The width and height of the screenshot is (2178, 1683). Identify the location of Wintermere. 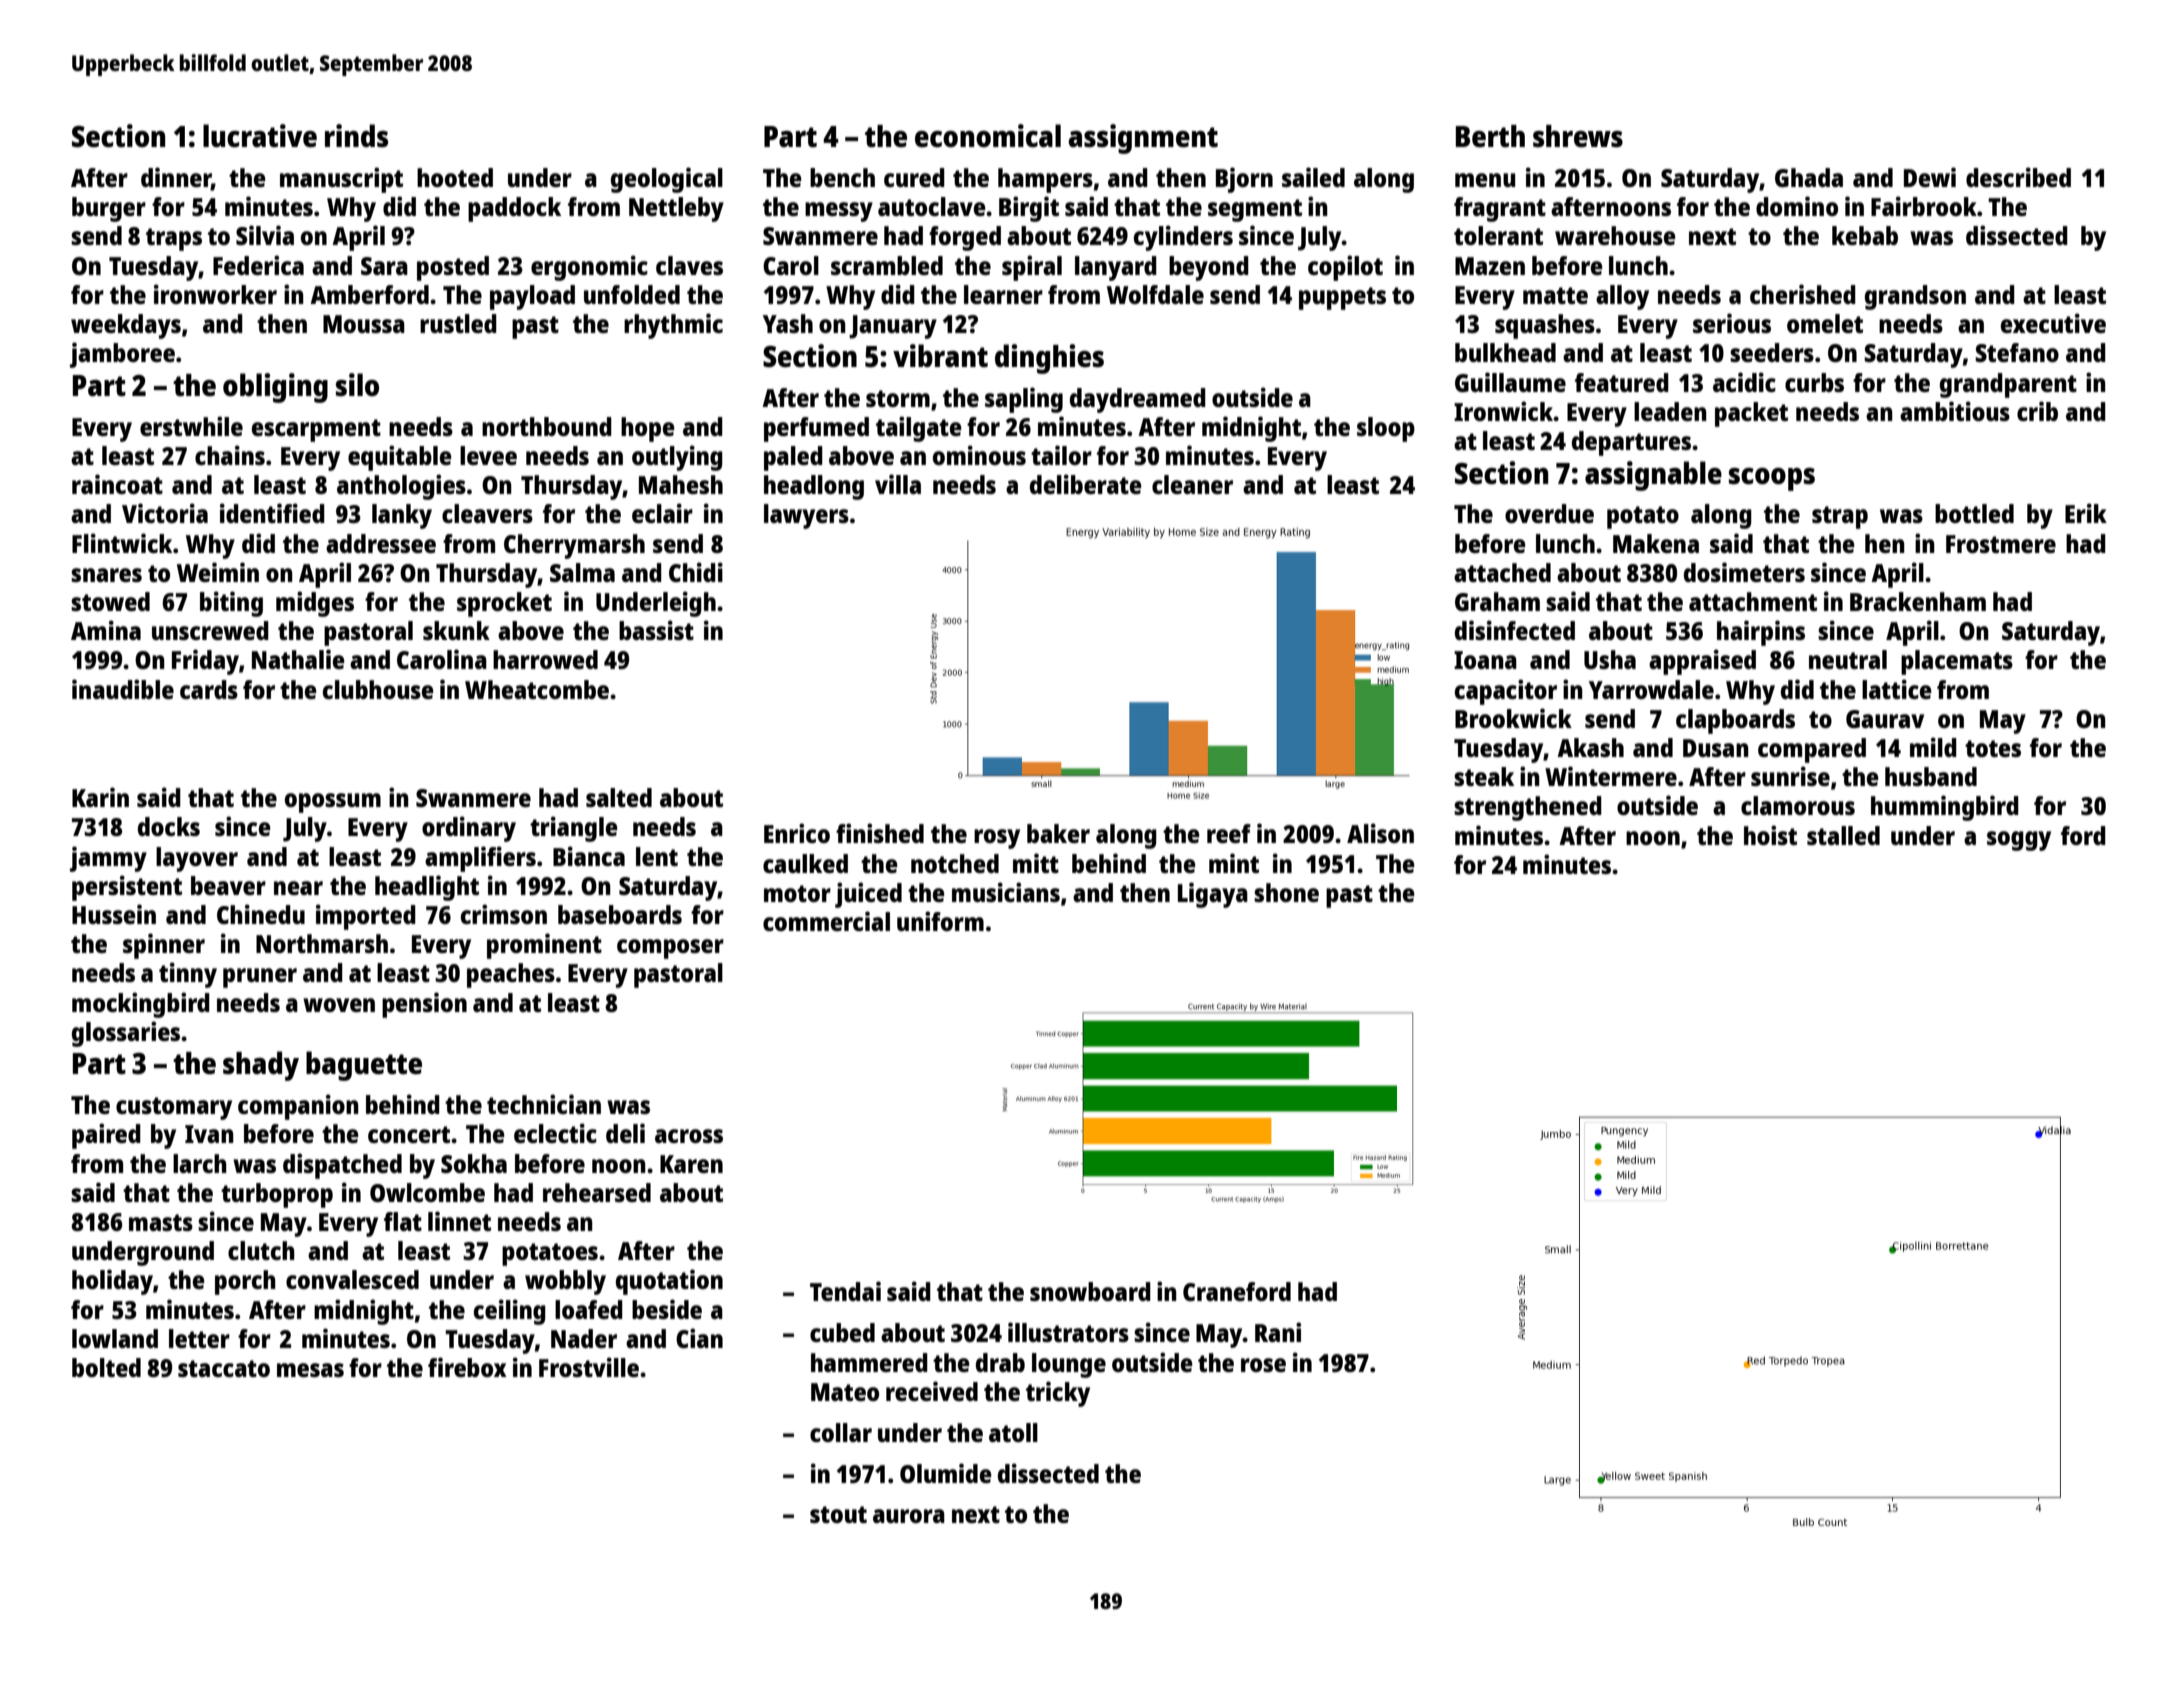
(1611, 776).
